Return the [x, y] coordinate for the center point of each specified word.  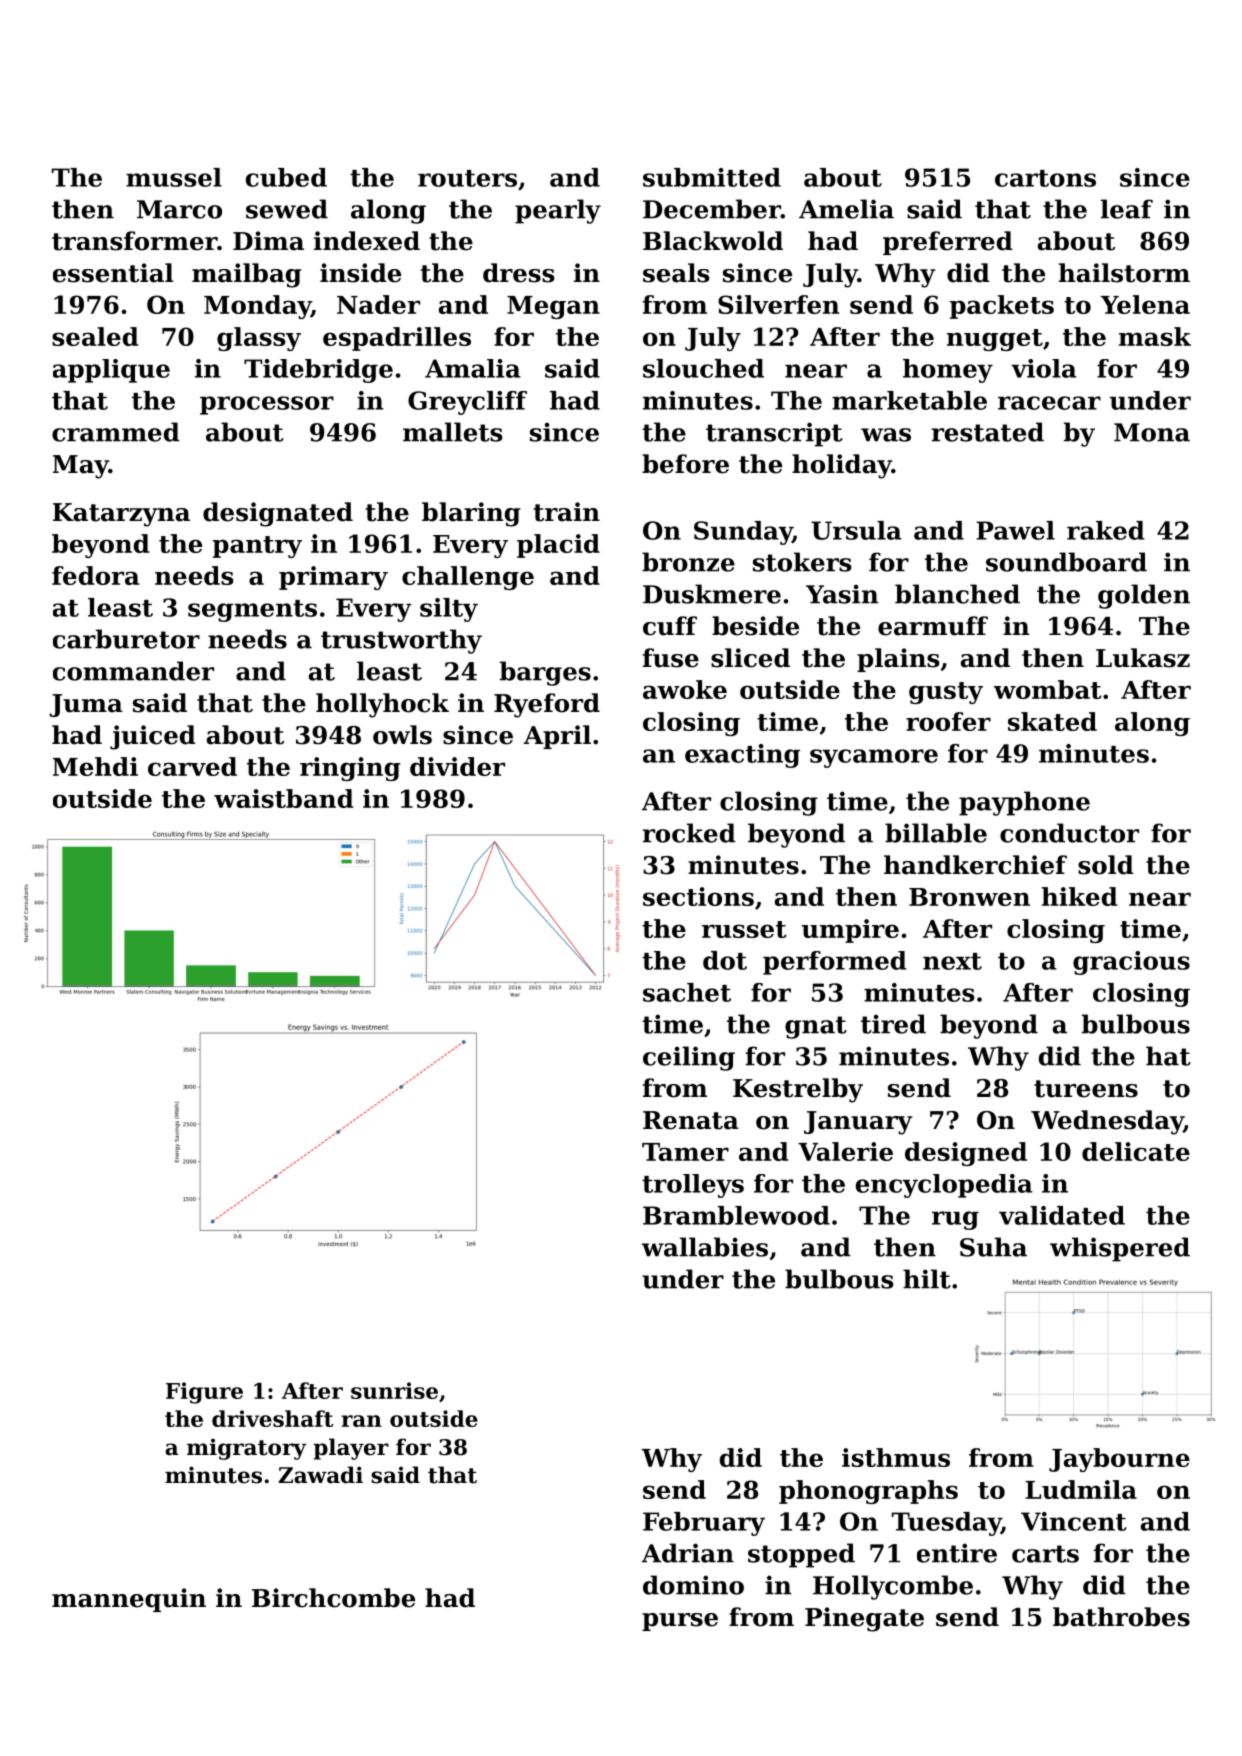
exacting [742, 756]
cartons [1045, 178]
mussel [174, 177]
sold [1106, 865]
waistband [283, 798]
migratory [247, 1449]
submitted [712, 177]
